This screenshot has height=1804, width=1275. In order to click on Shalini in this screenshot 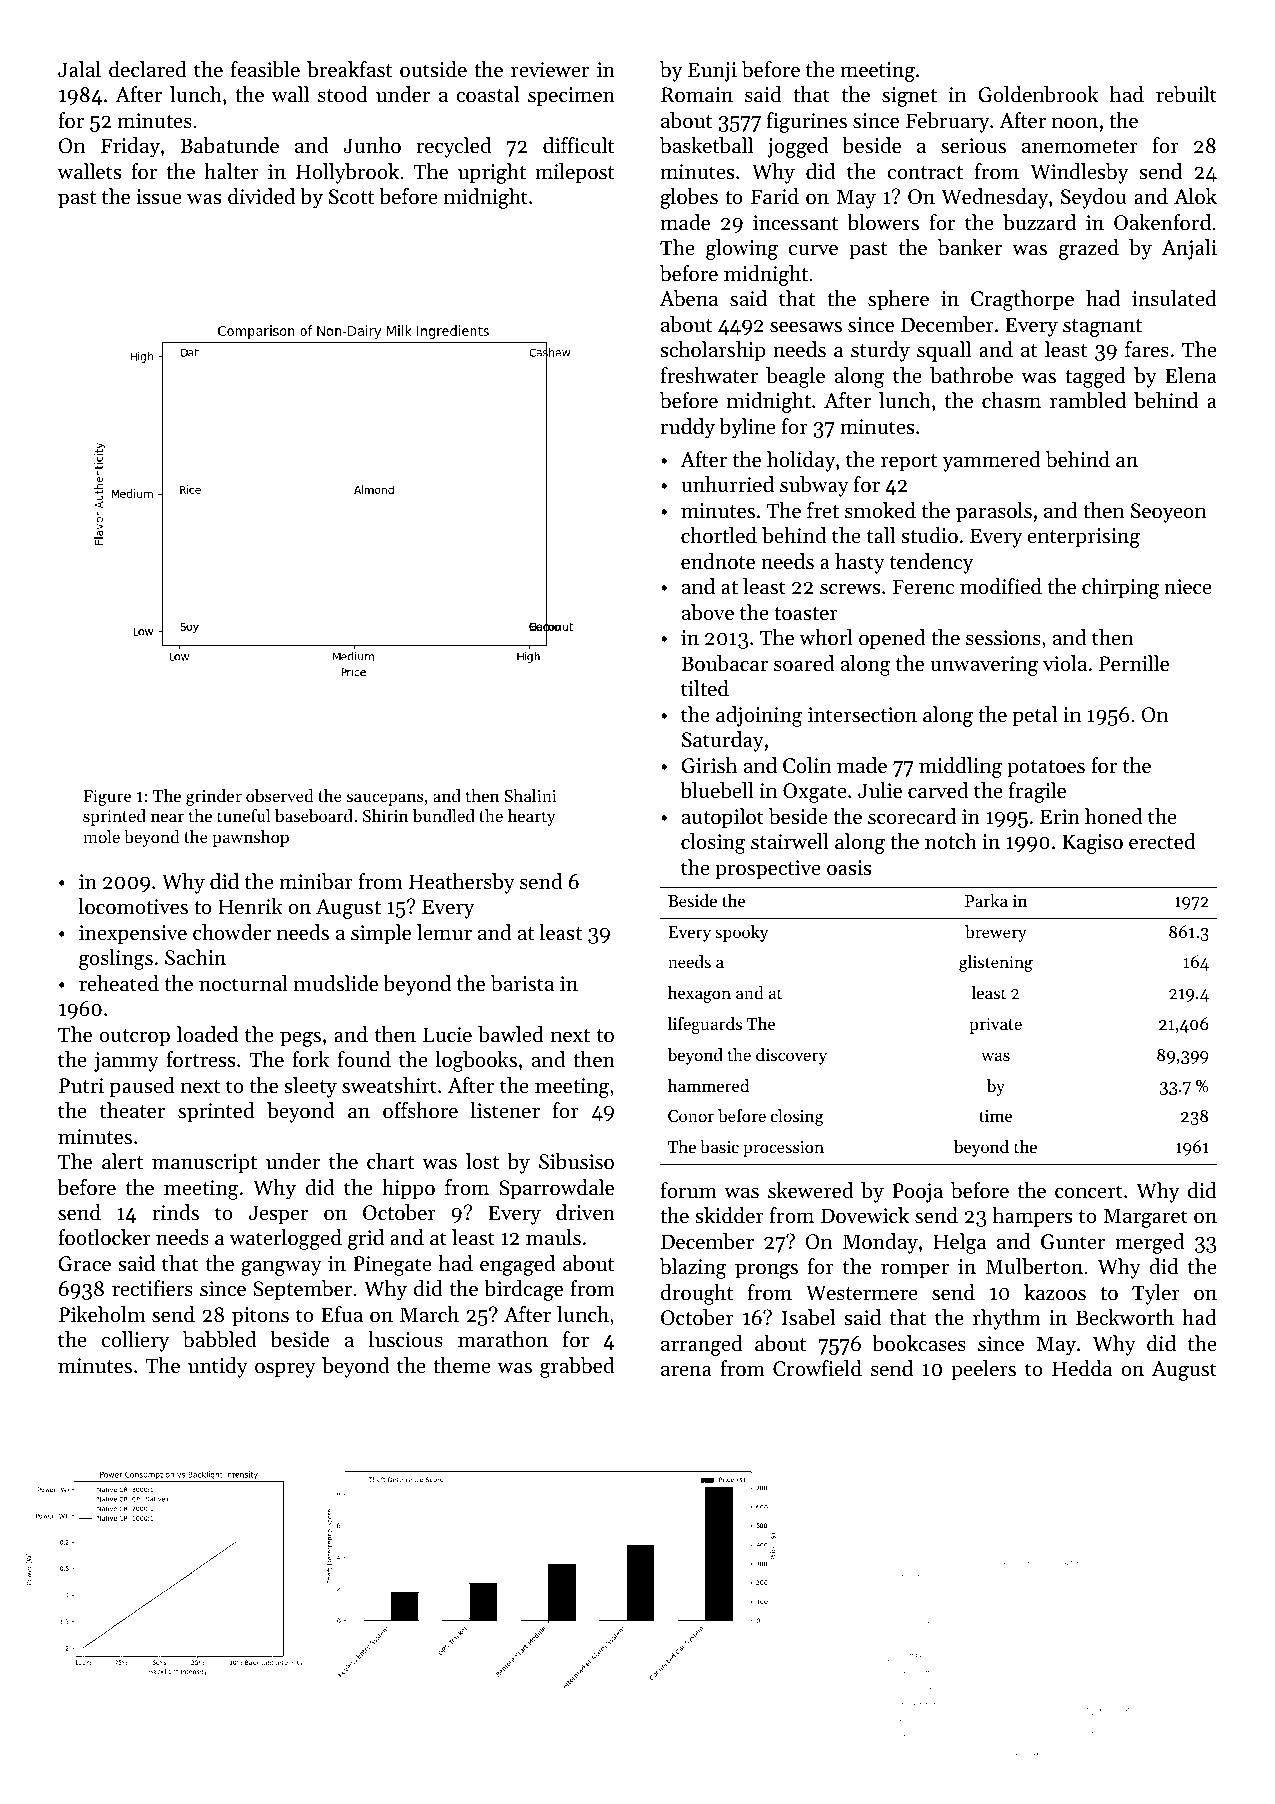, I will do `click(530, 795)`.
